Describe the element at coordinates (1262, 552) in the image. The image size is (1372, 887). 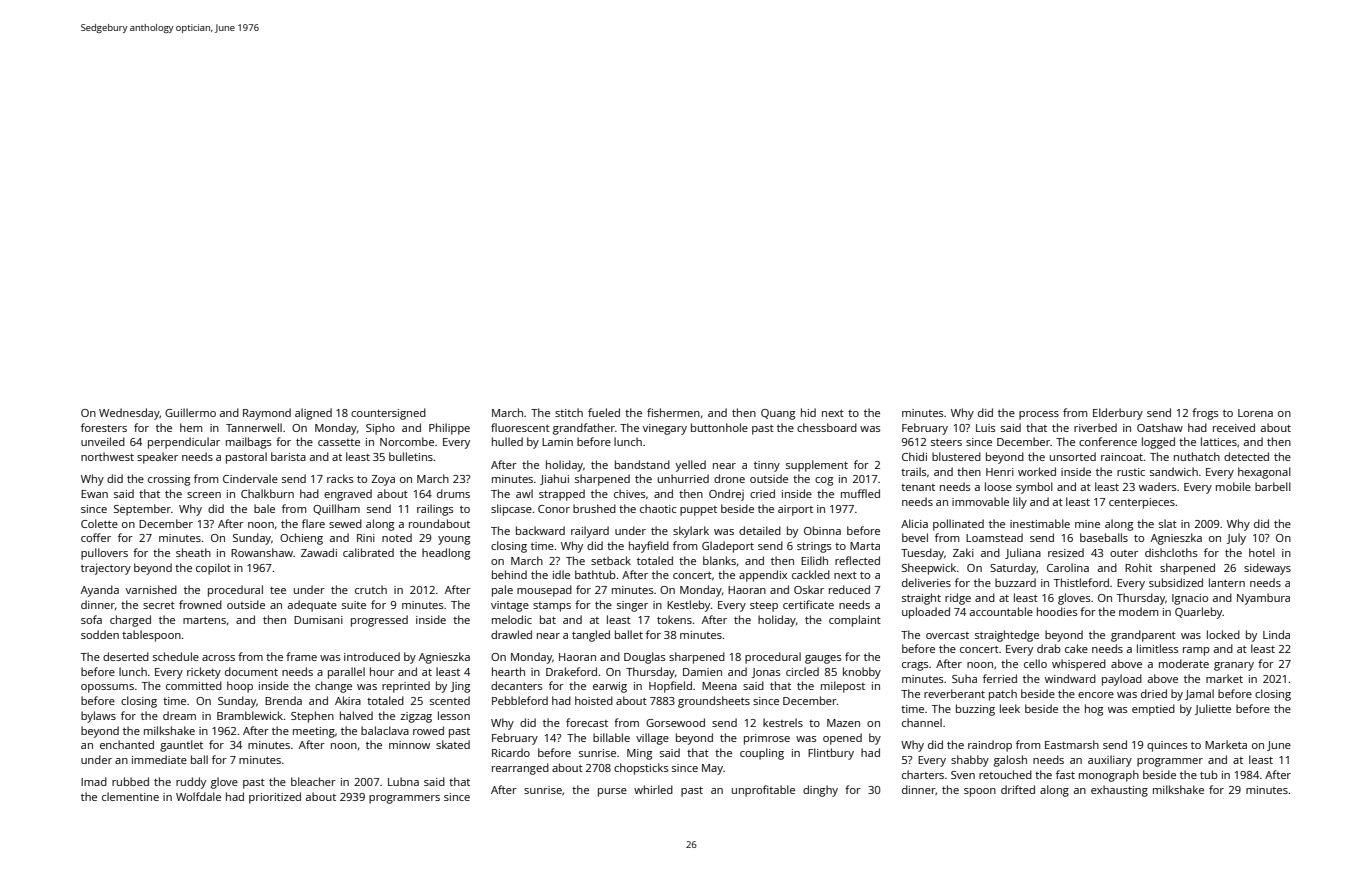
I see `hotel` at that location.
